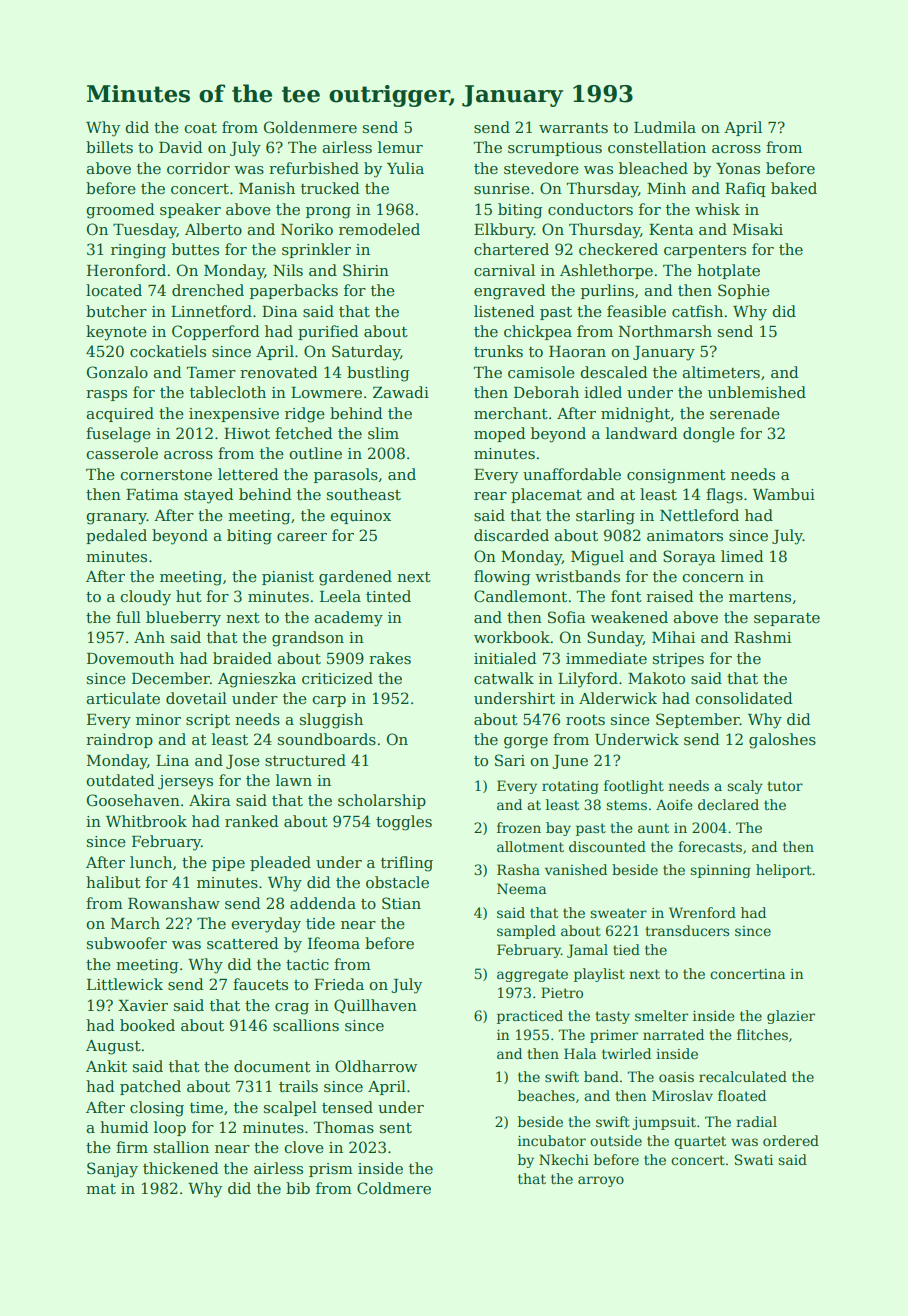 The image size is (908, 1316). Describe the element at coordinates (310, 127) in the page. I see `Goldenmere` at that location.
